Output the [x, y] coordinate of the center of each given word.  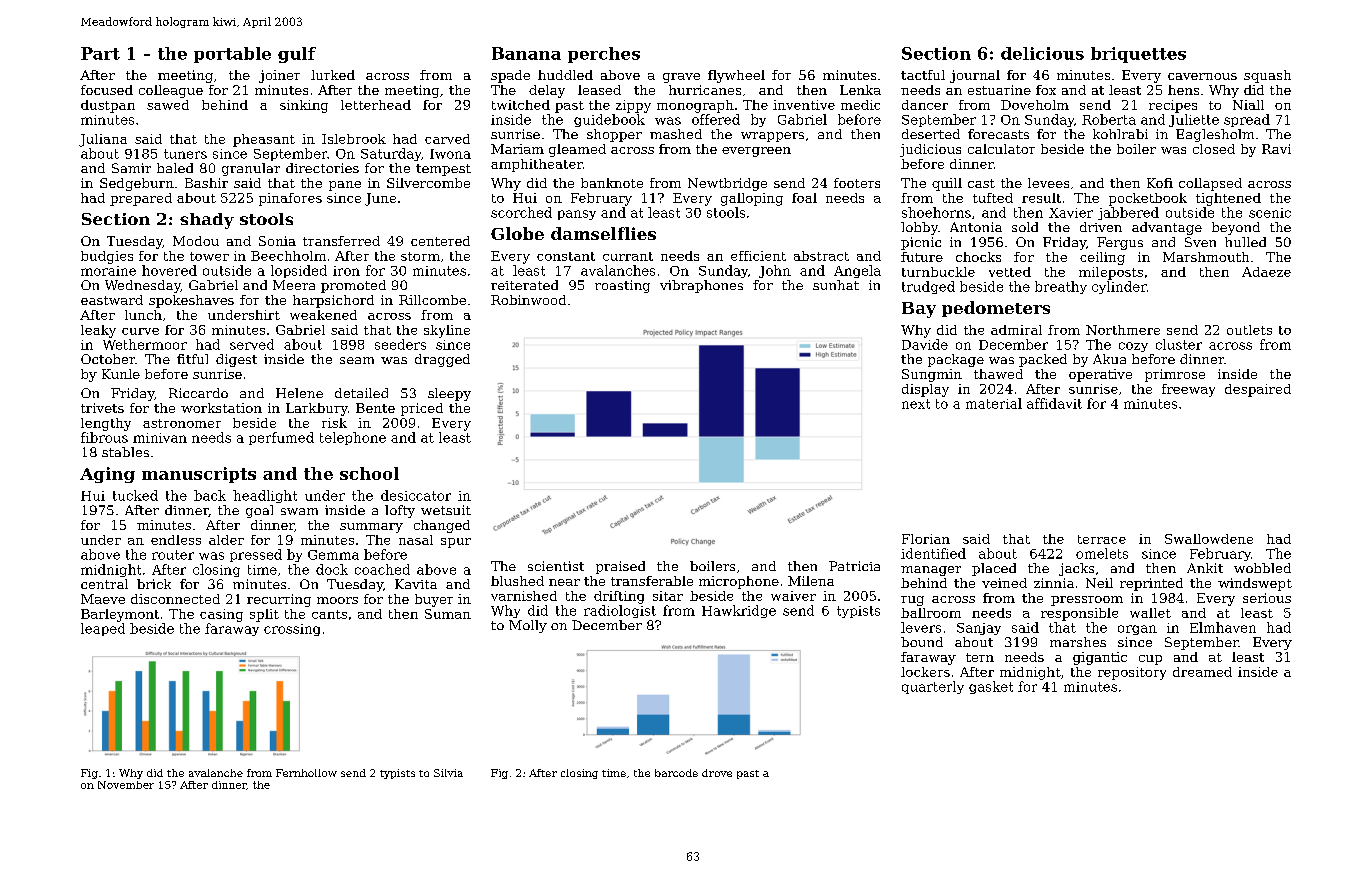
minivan [160, 438]
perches [604, 55]
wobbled [1262, 568]
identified [933, 553]
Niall [1248, 105]
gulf [297, 55]
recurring [279, 600]
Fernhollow [306, 773]
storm [420, 256]
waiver [793, 596]
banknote [612, 183]
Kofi [1160, 183]
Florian [926, 539]
